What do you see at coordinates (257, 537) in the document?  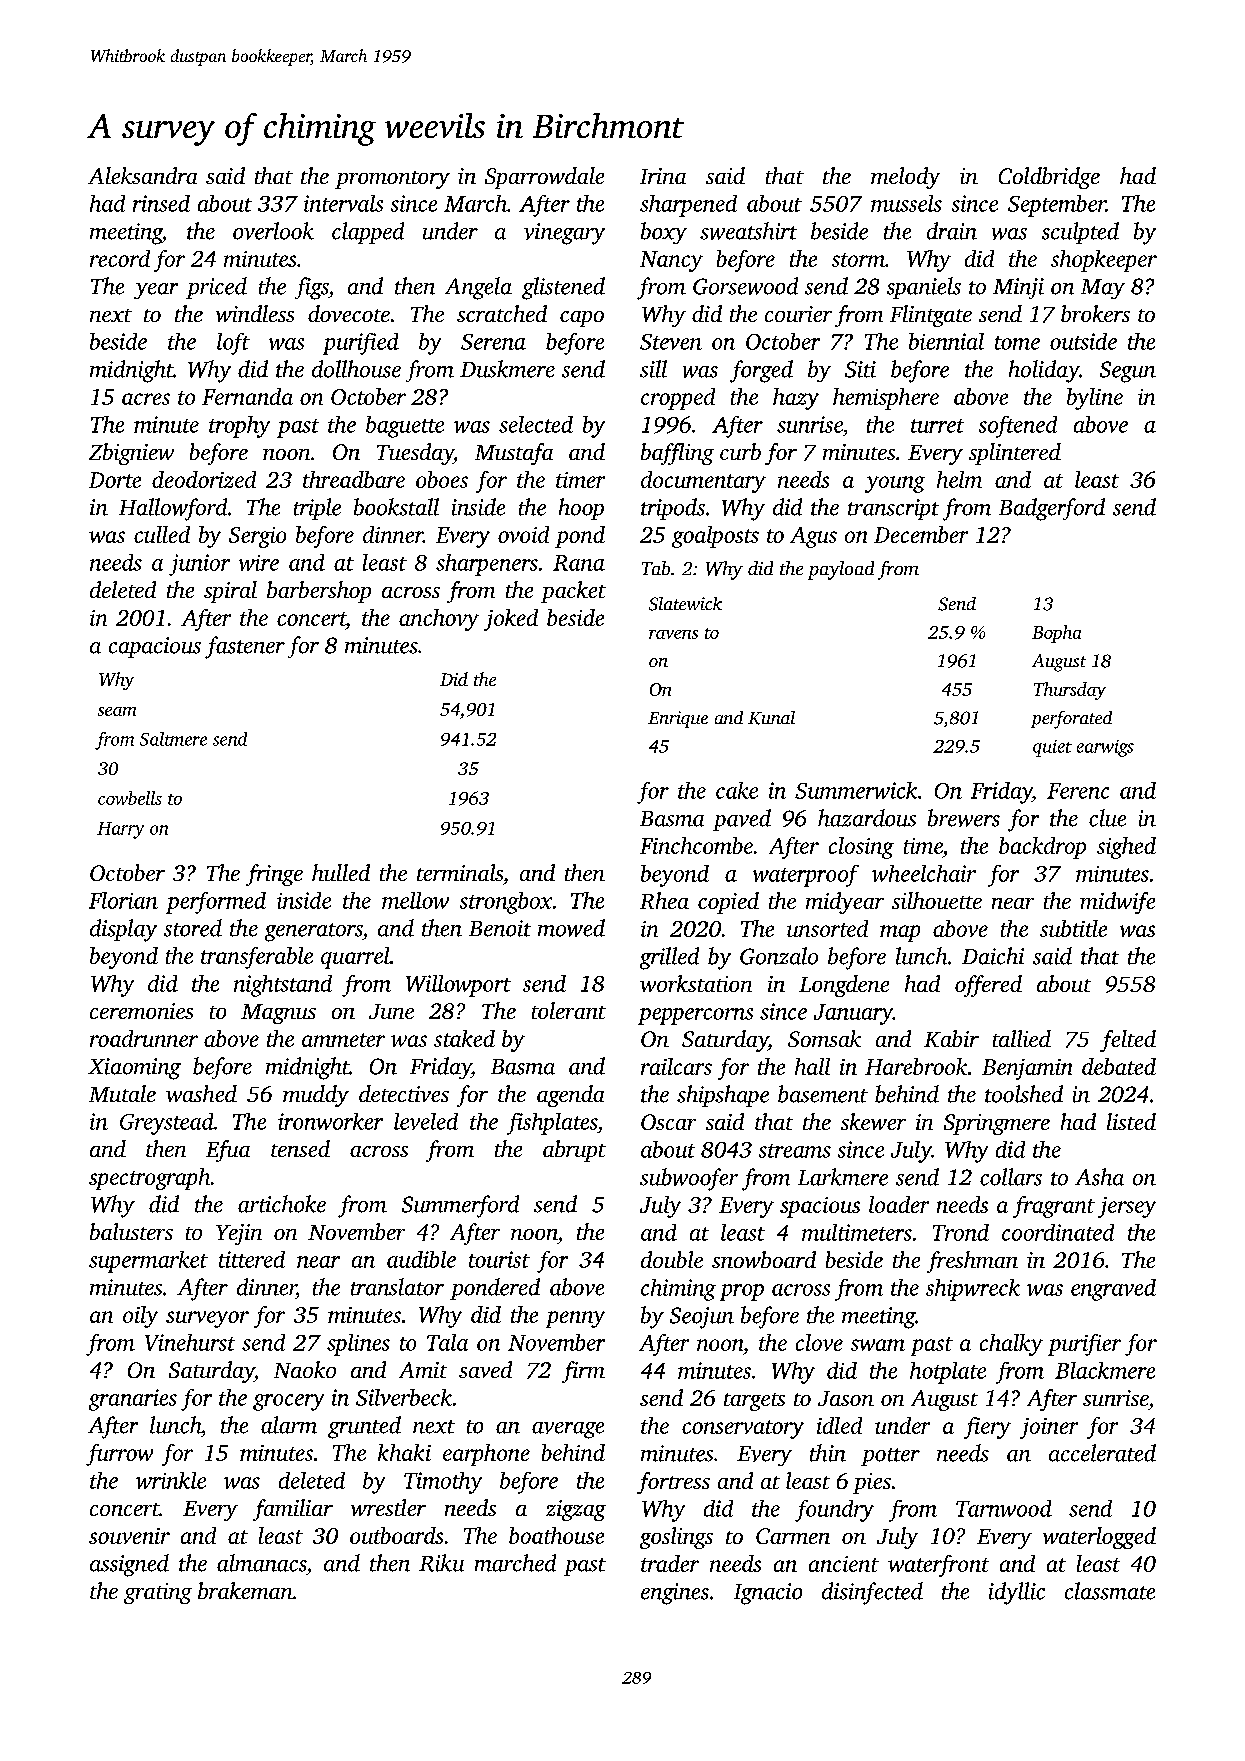 I see `Sergio` at bounding box center [257, 537].
